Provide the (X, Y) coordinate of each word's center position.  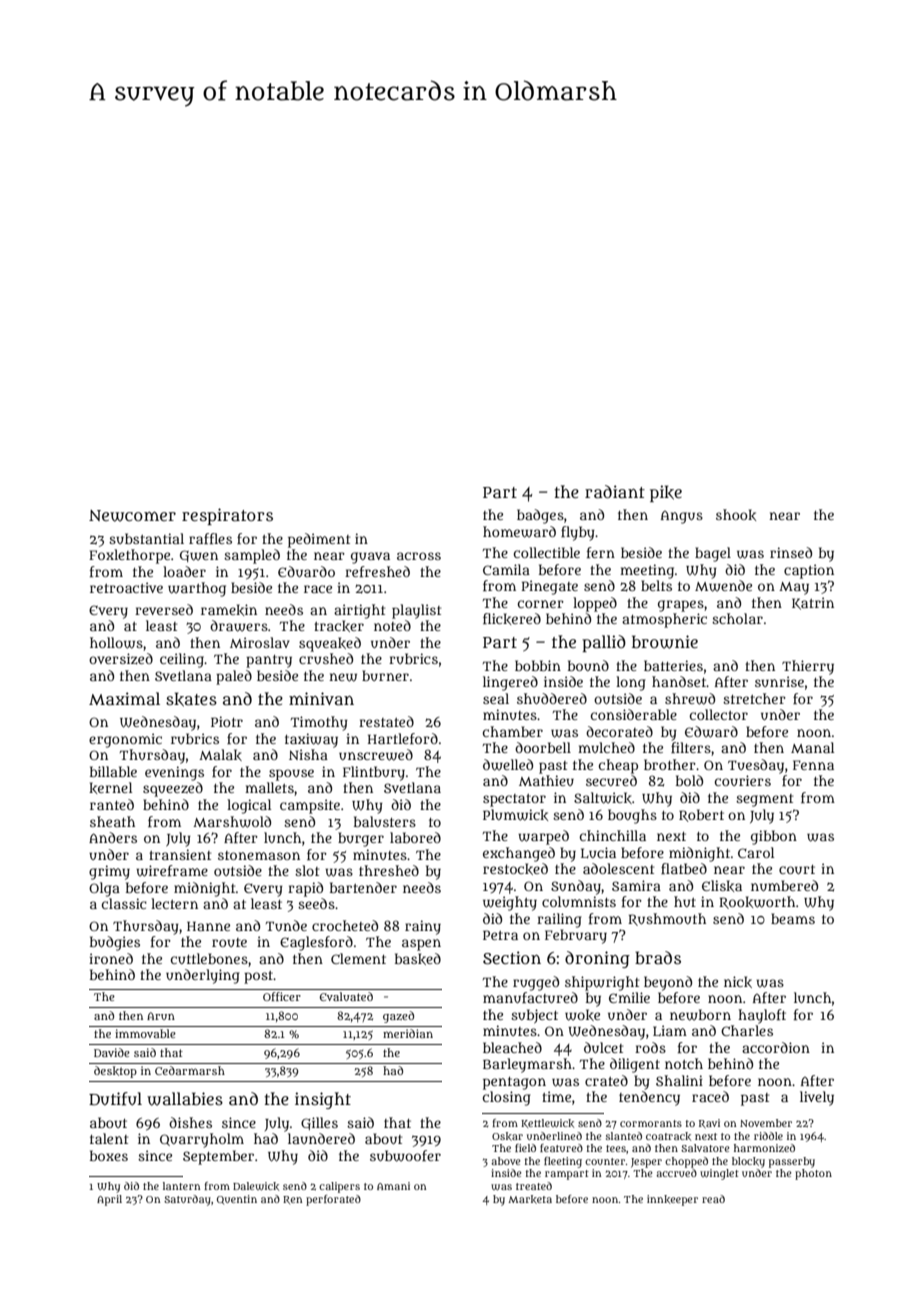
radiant (615, 491)
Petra (500, 935)
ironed (111, 958)
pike (666, 493)
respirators (227, 516)
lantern (182, 1186)
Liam (670, 1030)
